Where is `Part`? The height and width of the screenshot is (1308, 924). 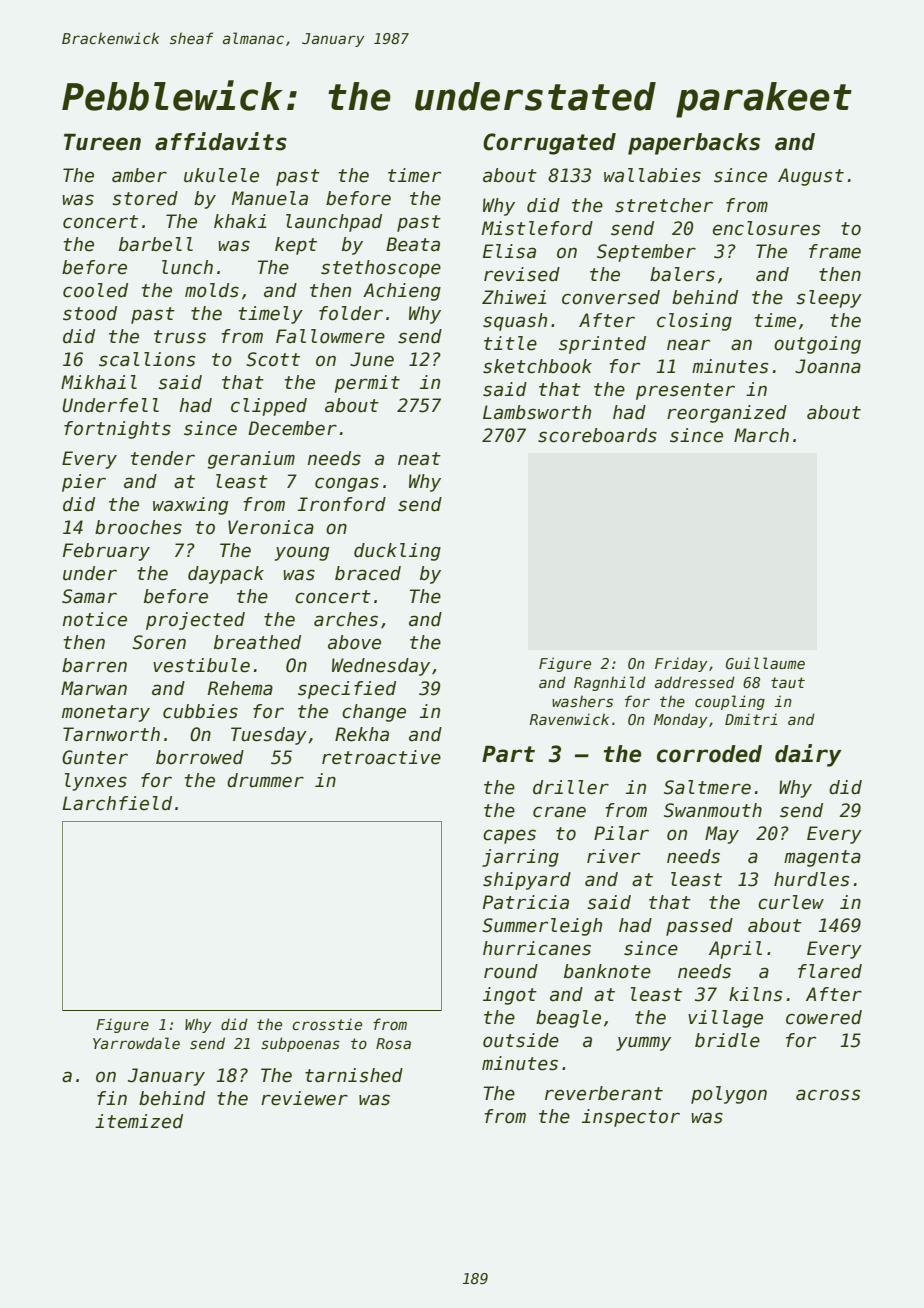 Part is located at coordinates (508, 754).
